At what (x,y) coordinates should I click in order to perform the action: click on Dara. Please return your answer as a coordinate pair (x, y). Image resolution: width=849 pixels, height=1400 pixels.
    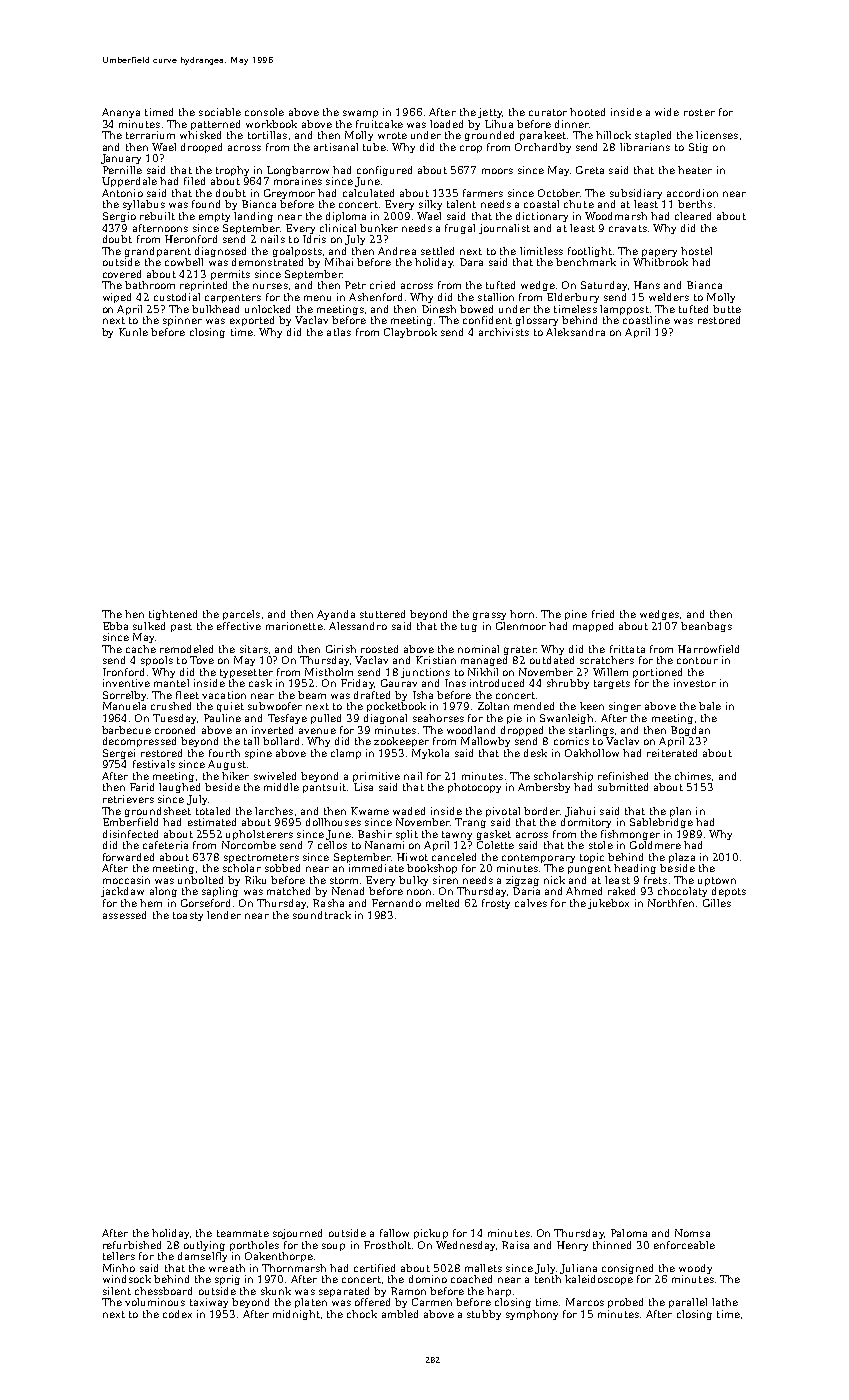
    Looking at the image, I should click on (471, 262).
